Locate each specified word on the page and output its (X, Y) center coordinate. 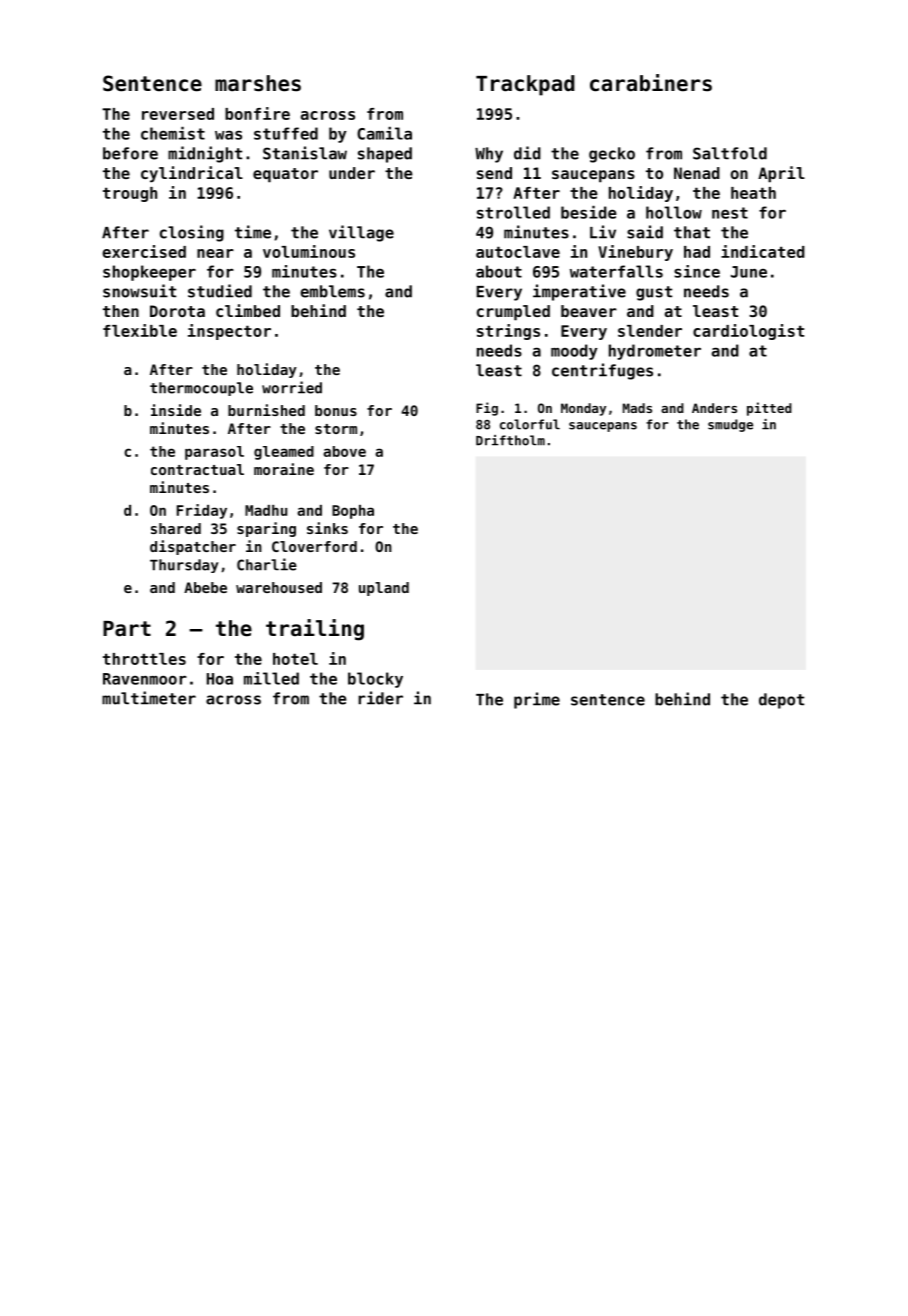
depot (781, 701)
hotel (295, 659)
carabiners (651, 83)
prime (537, 700)
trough (130, 194)
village (361, 233)
